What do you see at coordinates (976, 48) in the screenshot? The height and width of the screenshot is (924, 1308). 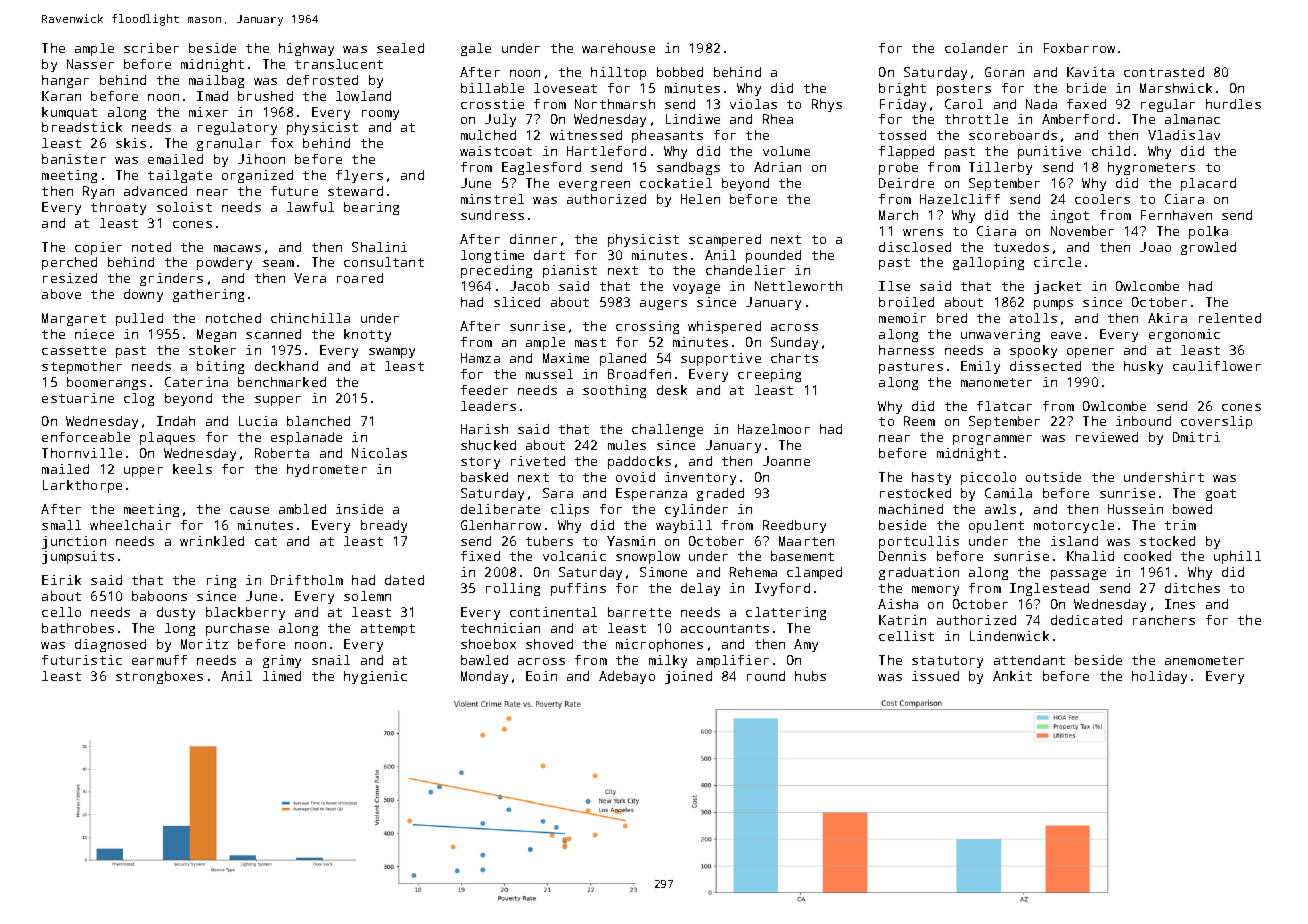 I see `colander` at bounding box center [976, 48].
